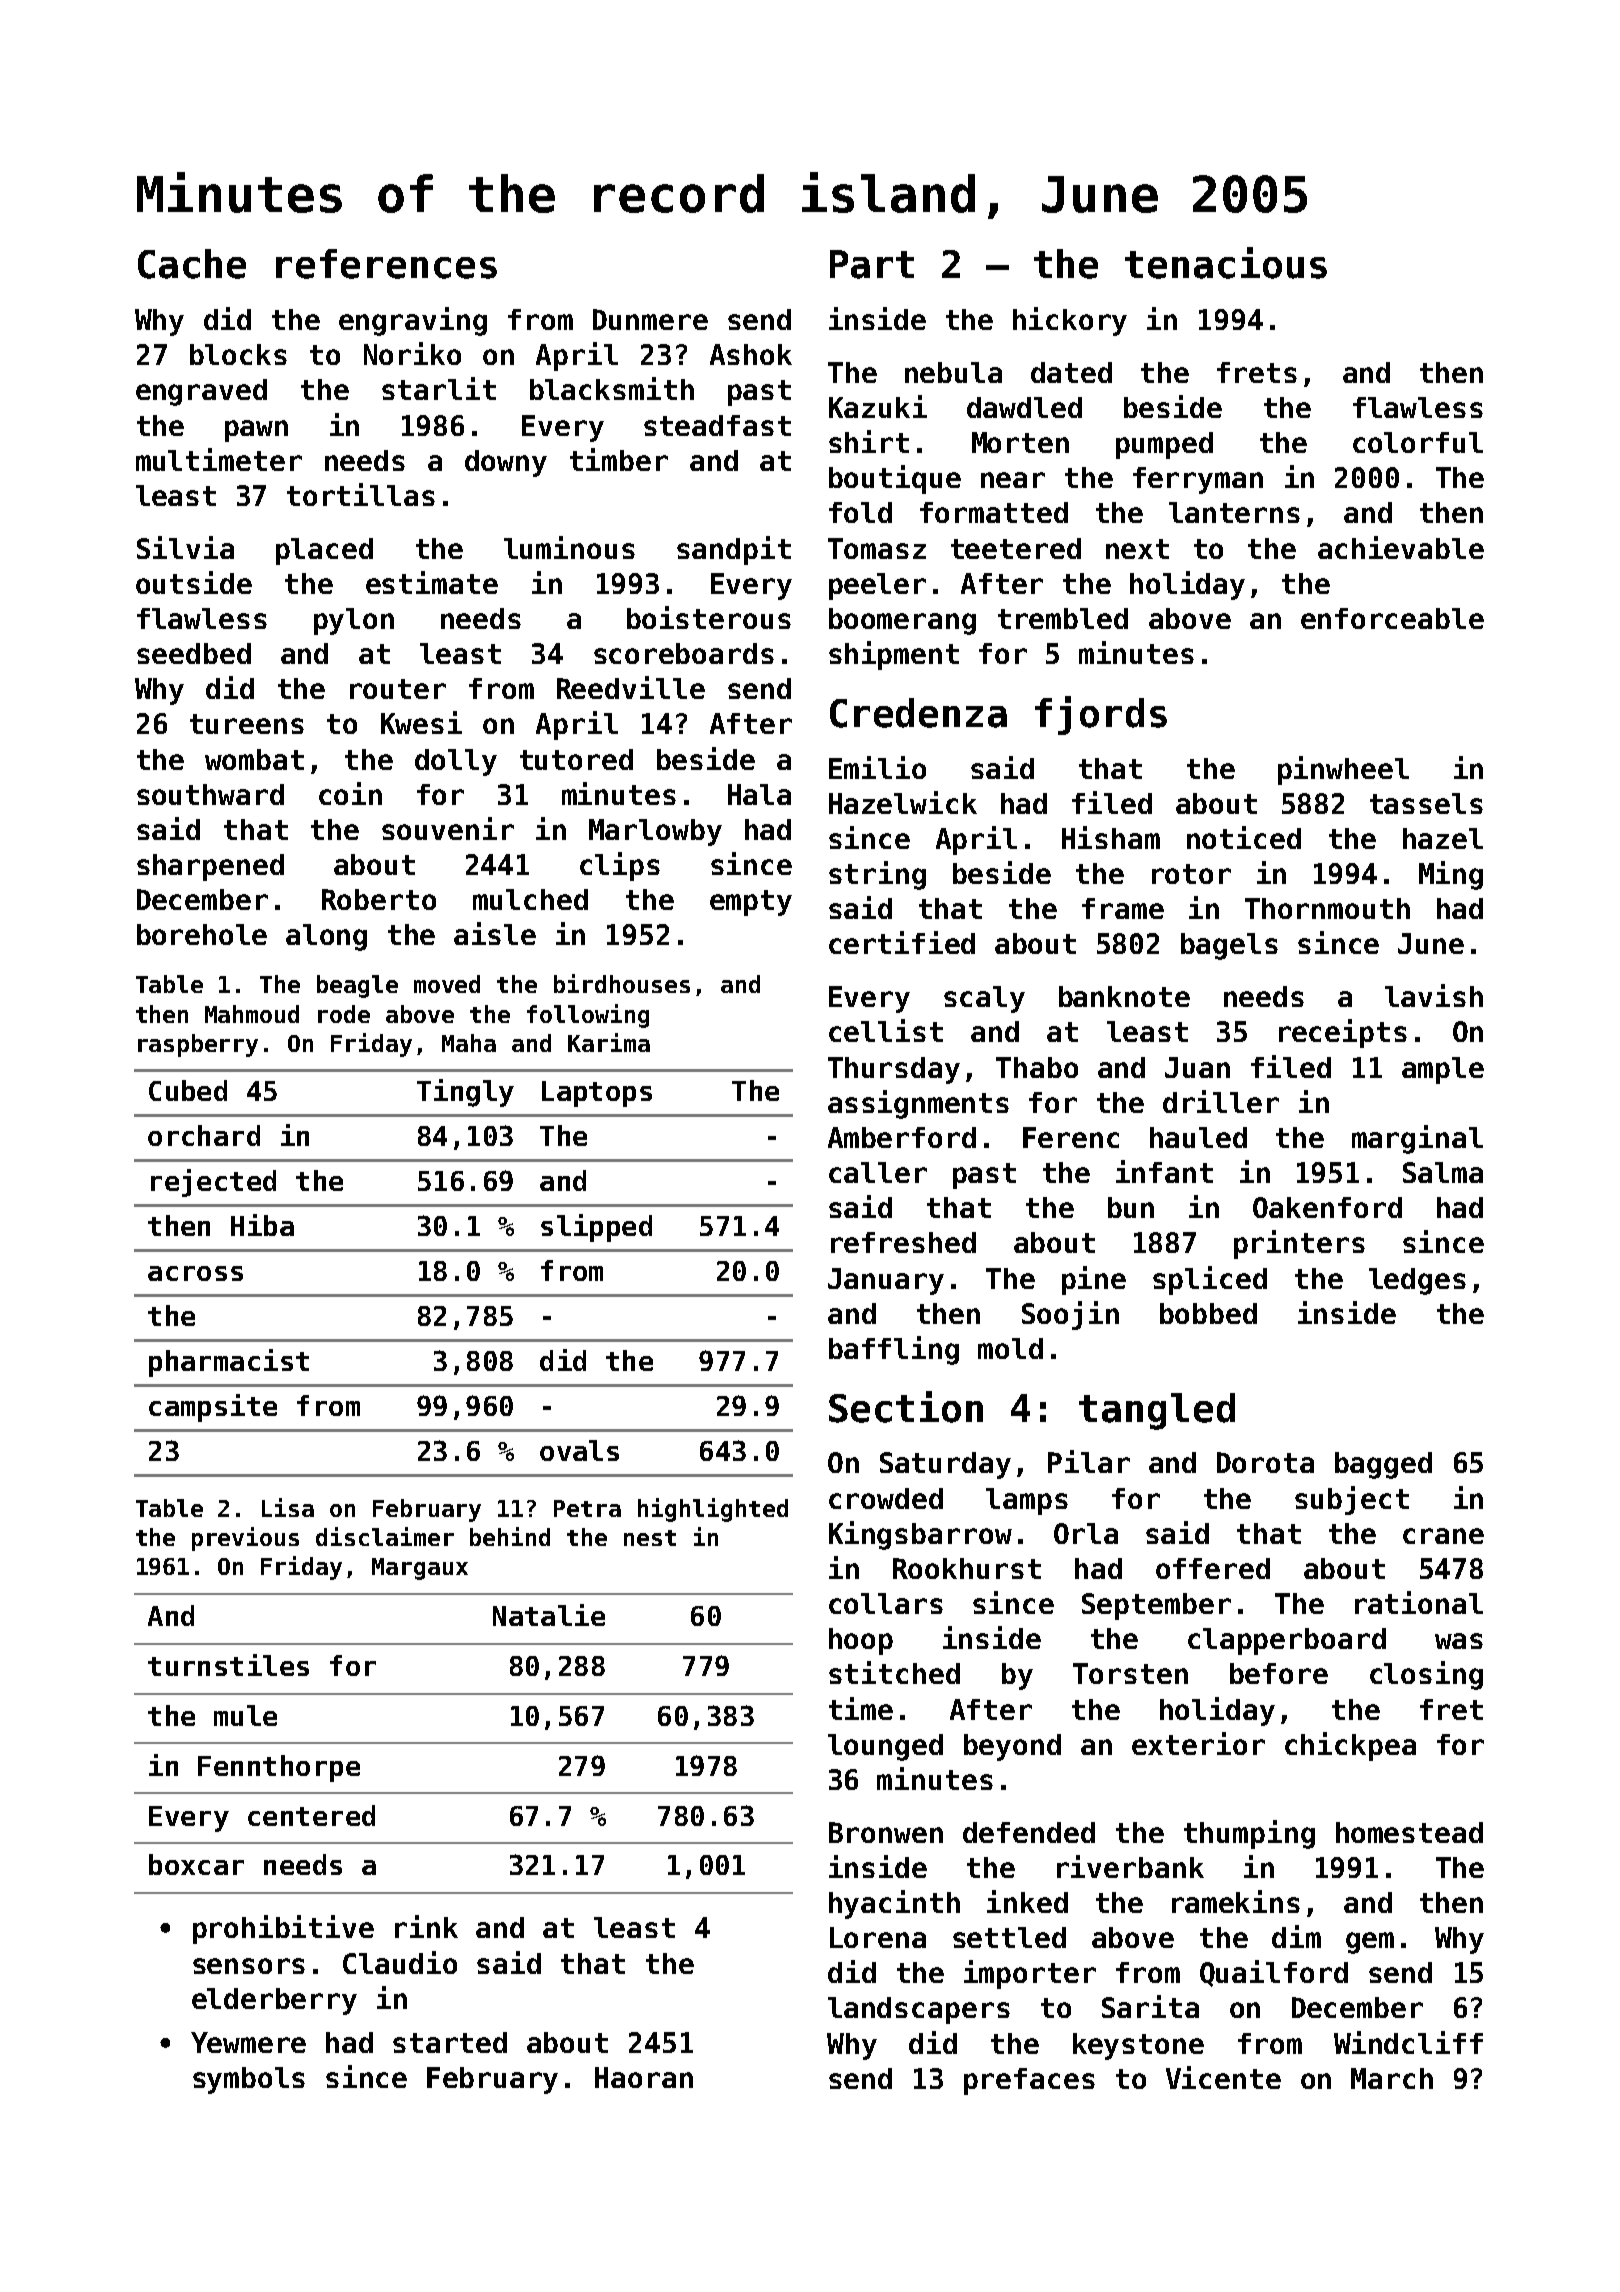  Describe the element at coordinates (576, 759) in the screenshot. I see `tutored` at that location.
